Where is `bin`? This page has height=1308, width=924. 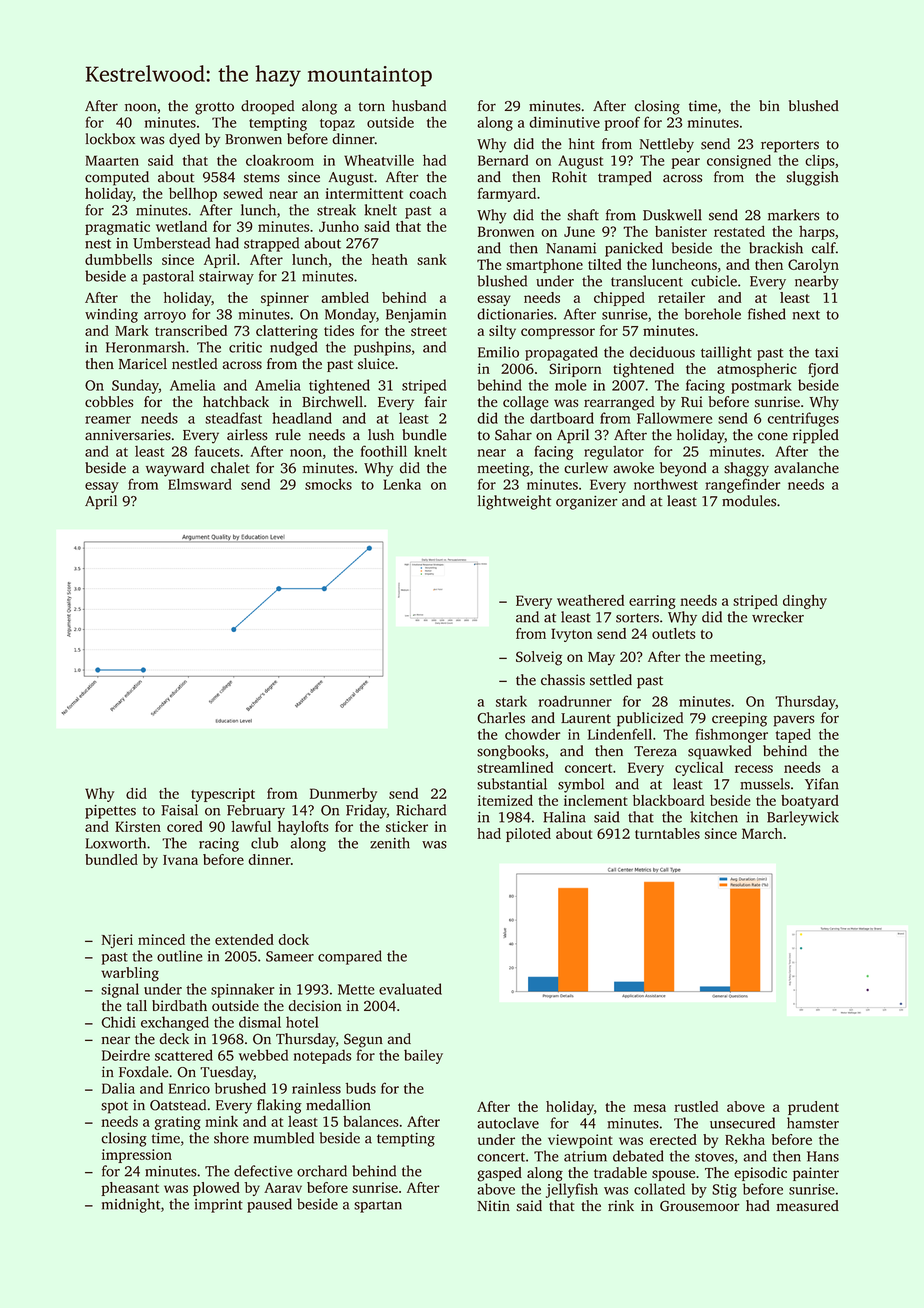
bin is located at coordinates (769, 105).
